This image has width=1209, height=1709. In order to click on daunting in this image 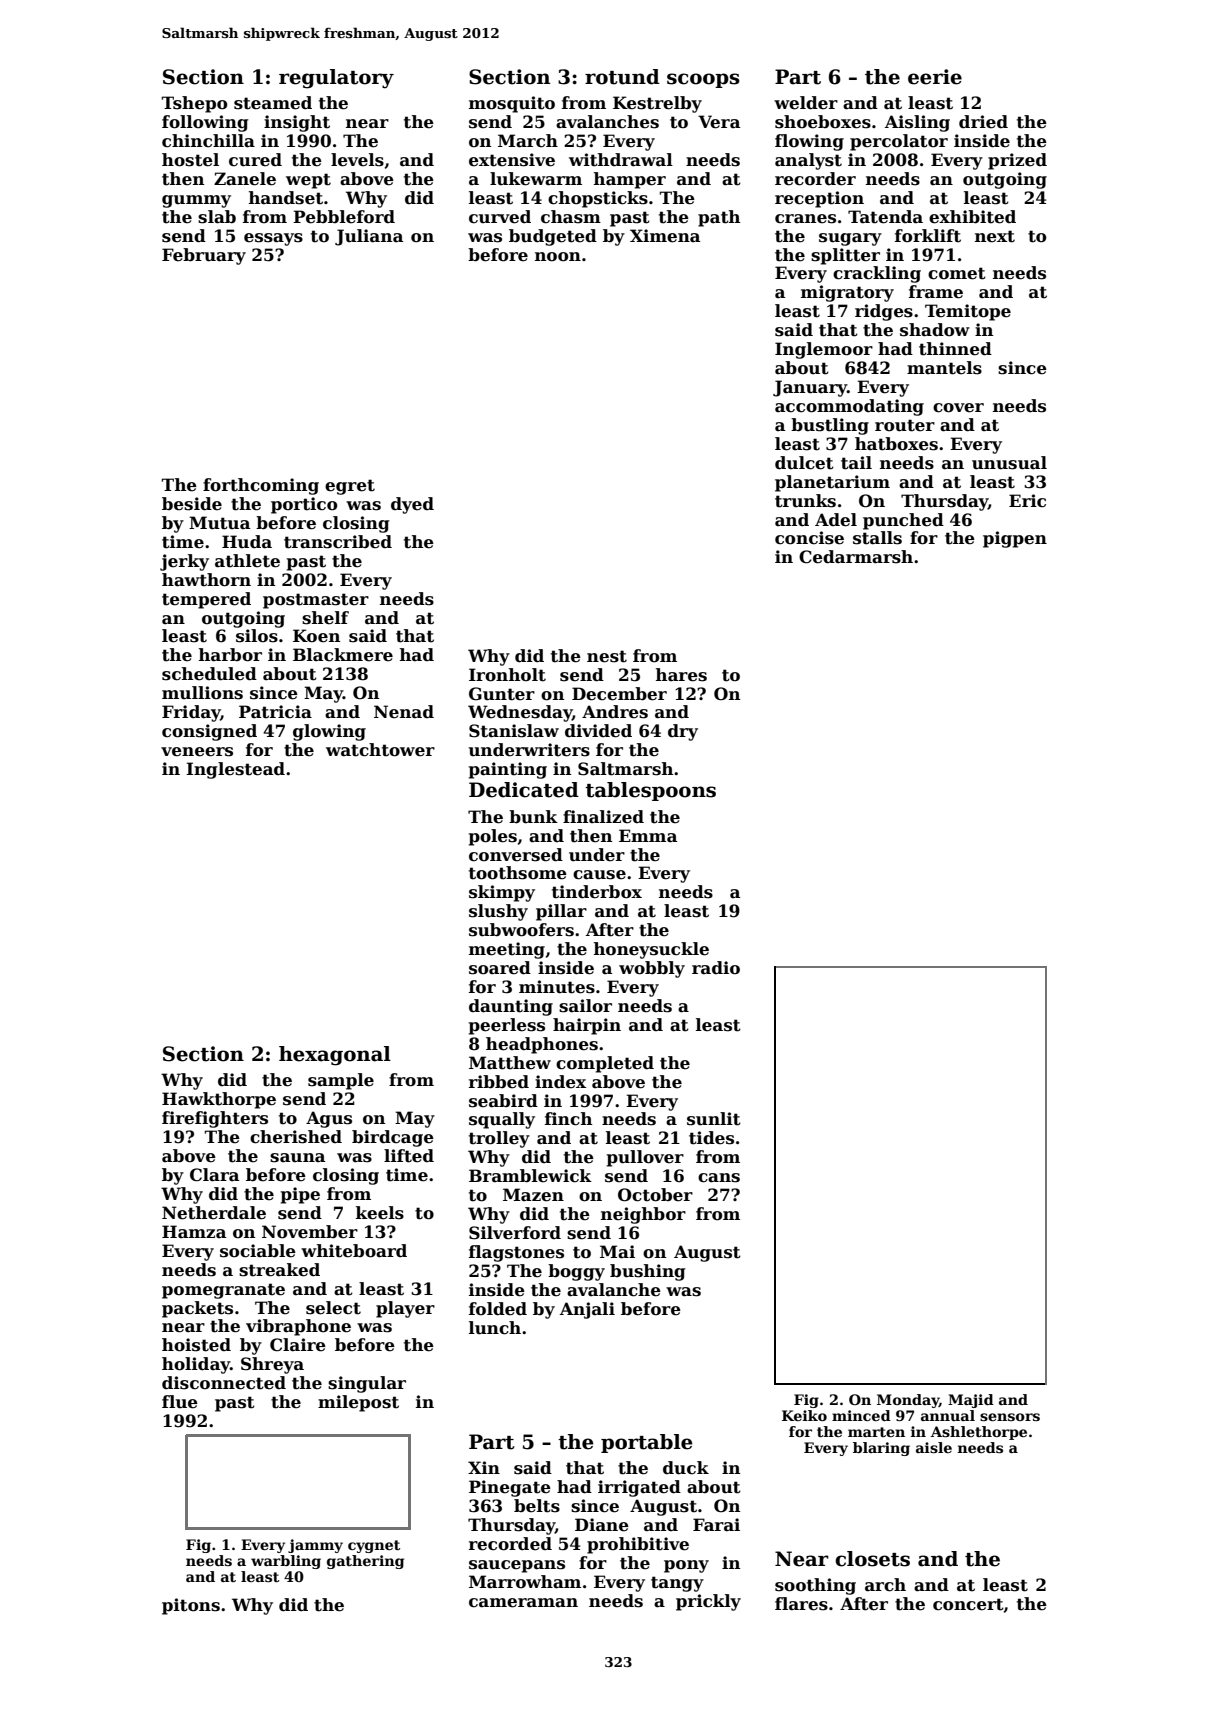, I will do `click(511, 1007)`.
